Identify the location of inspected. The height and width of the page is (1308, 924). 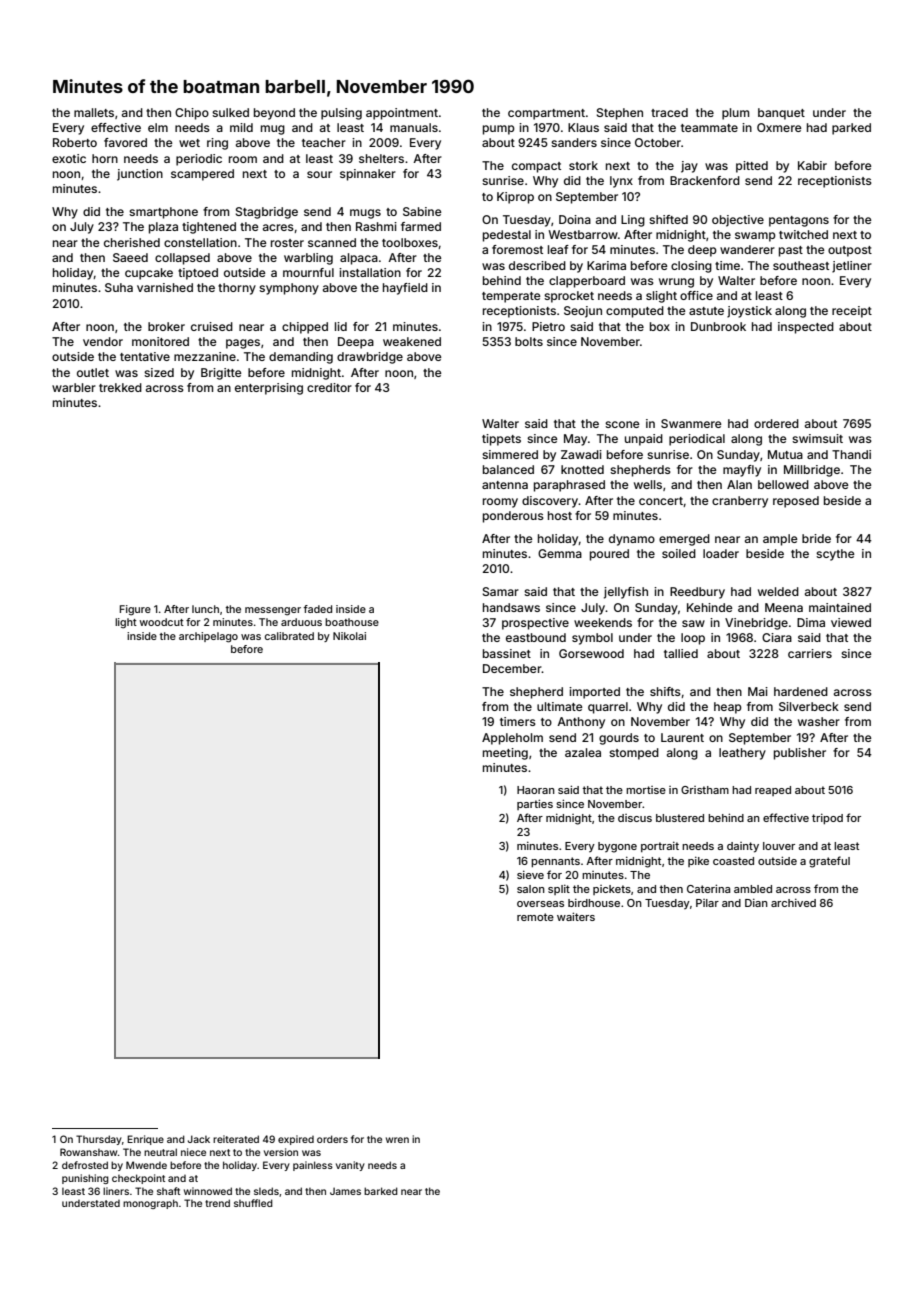
(806, 328).
